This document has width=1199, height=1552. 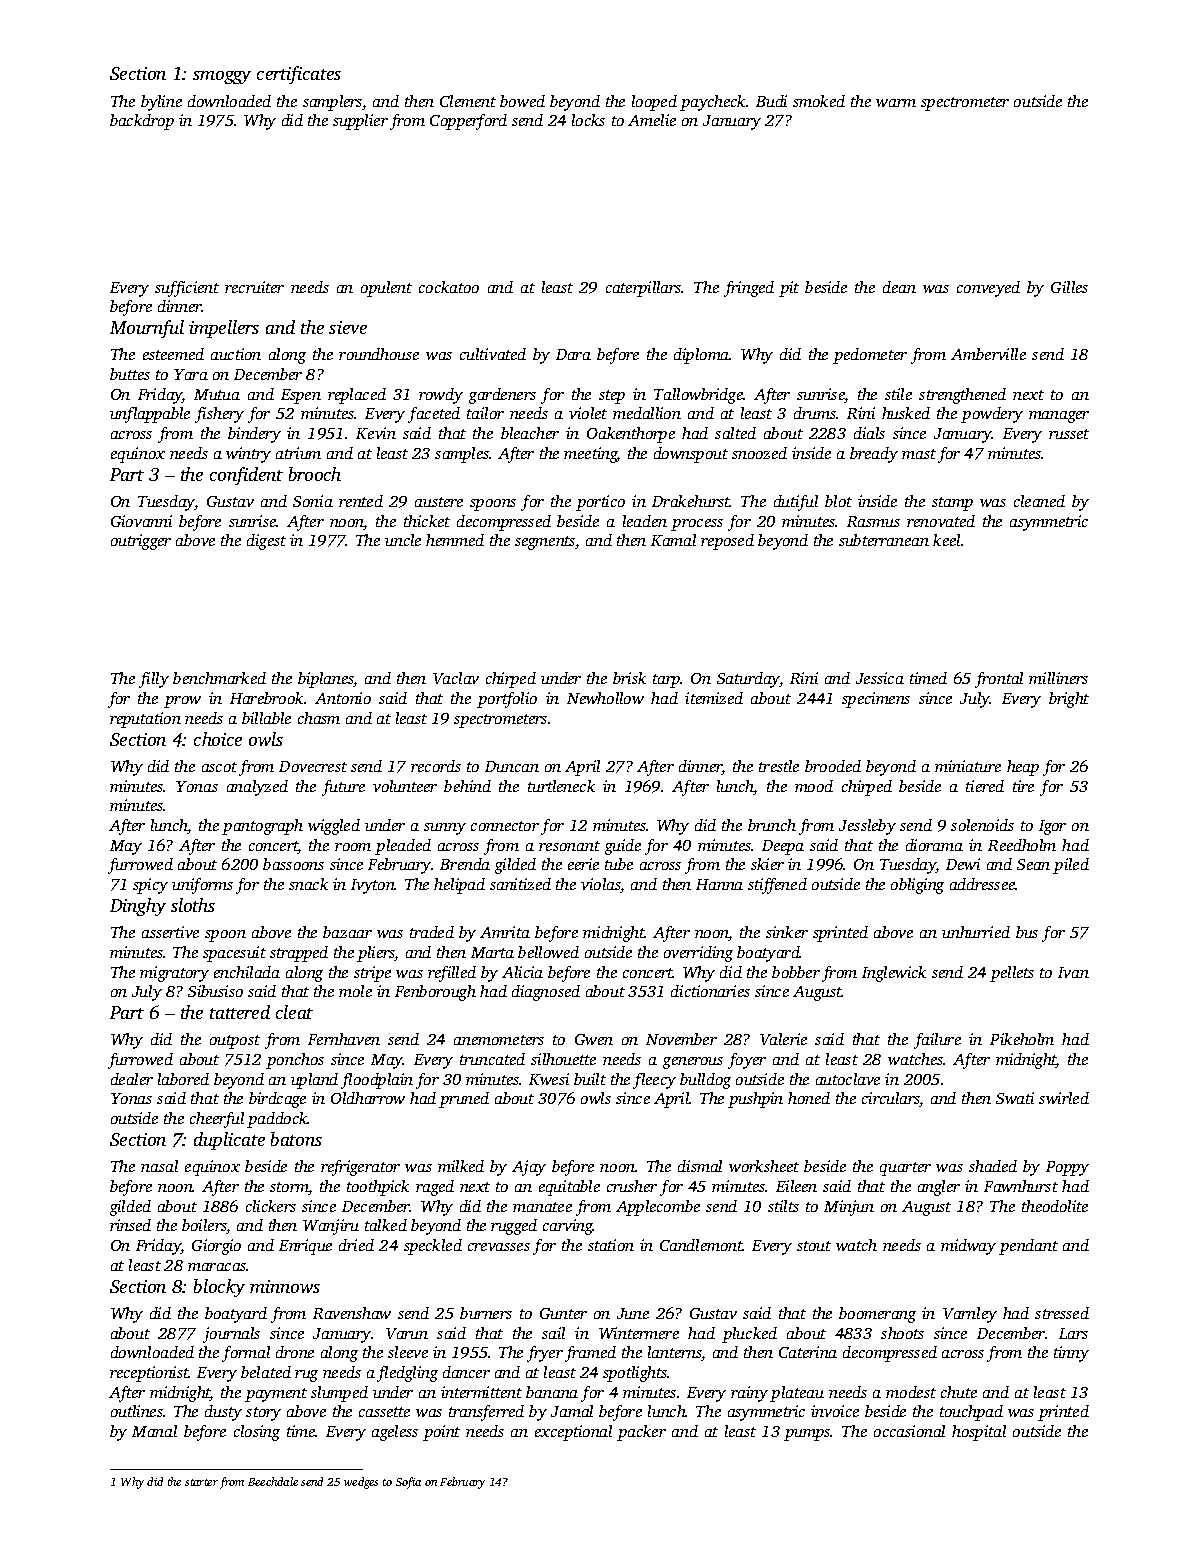 I want to click on digest, so click(x=266, y=542).
